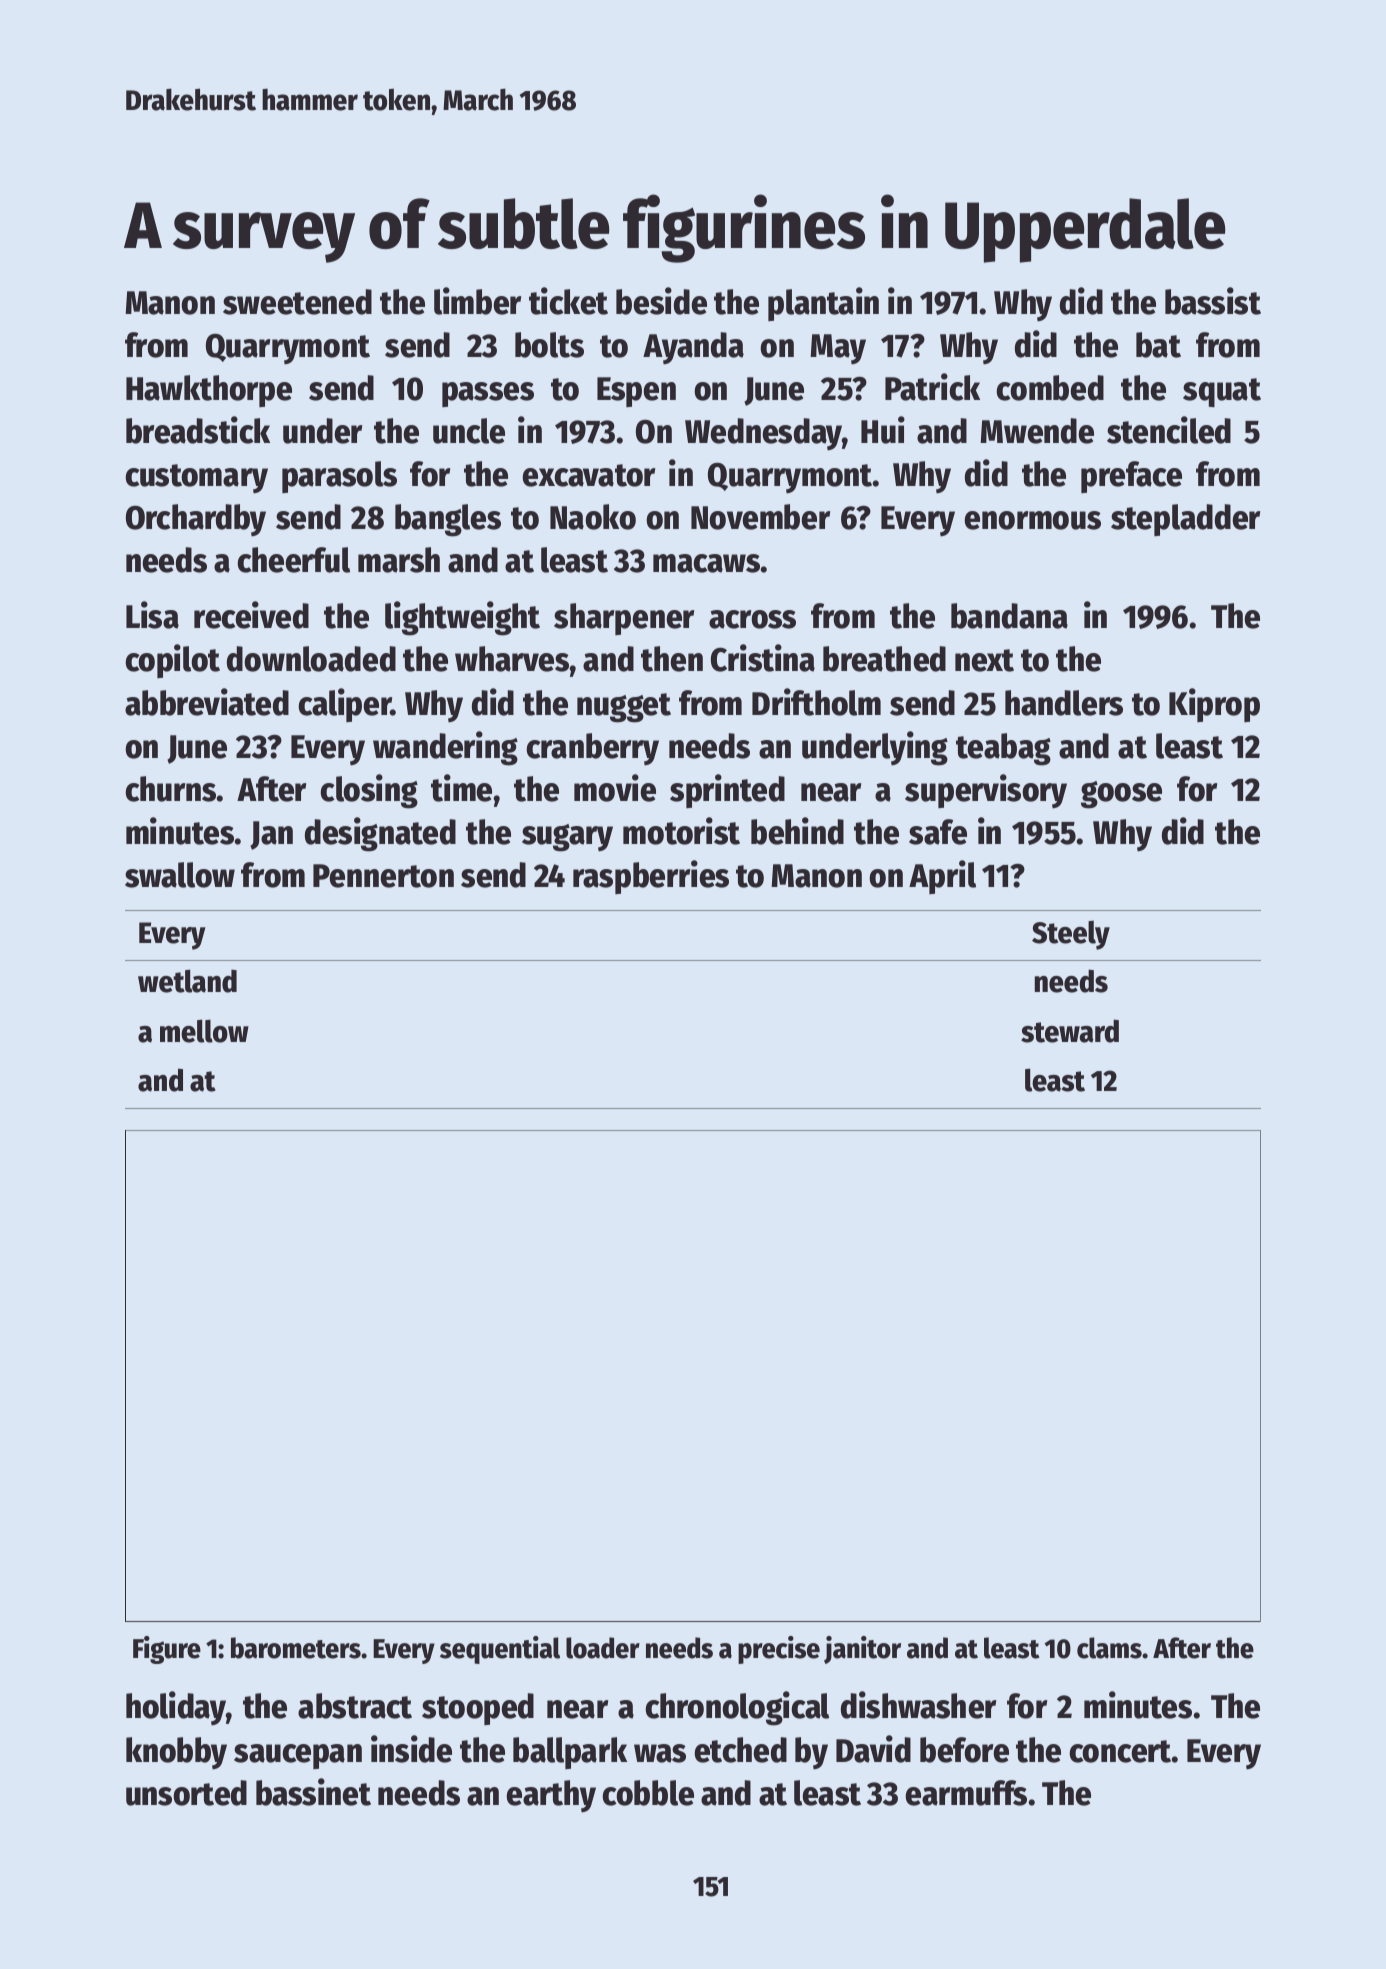 This screenshot has width=1386, height=1969. What do you see at coordinates (603, 1648) in the screenshot?
I see `loader` at bounding box center [603, 1648].
